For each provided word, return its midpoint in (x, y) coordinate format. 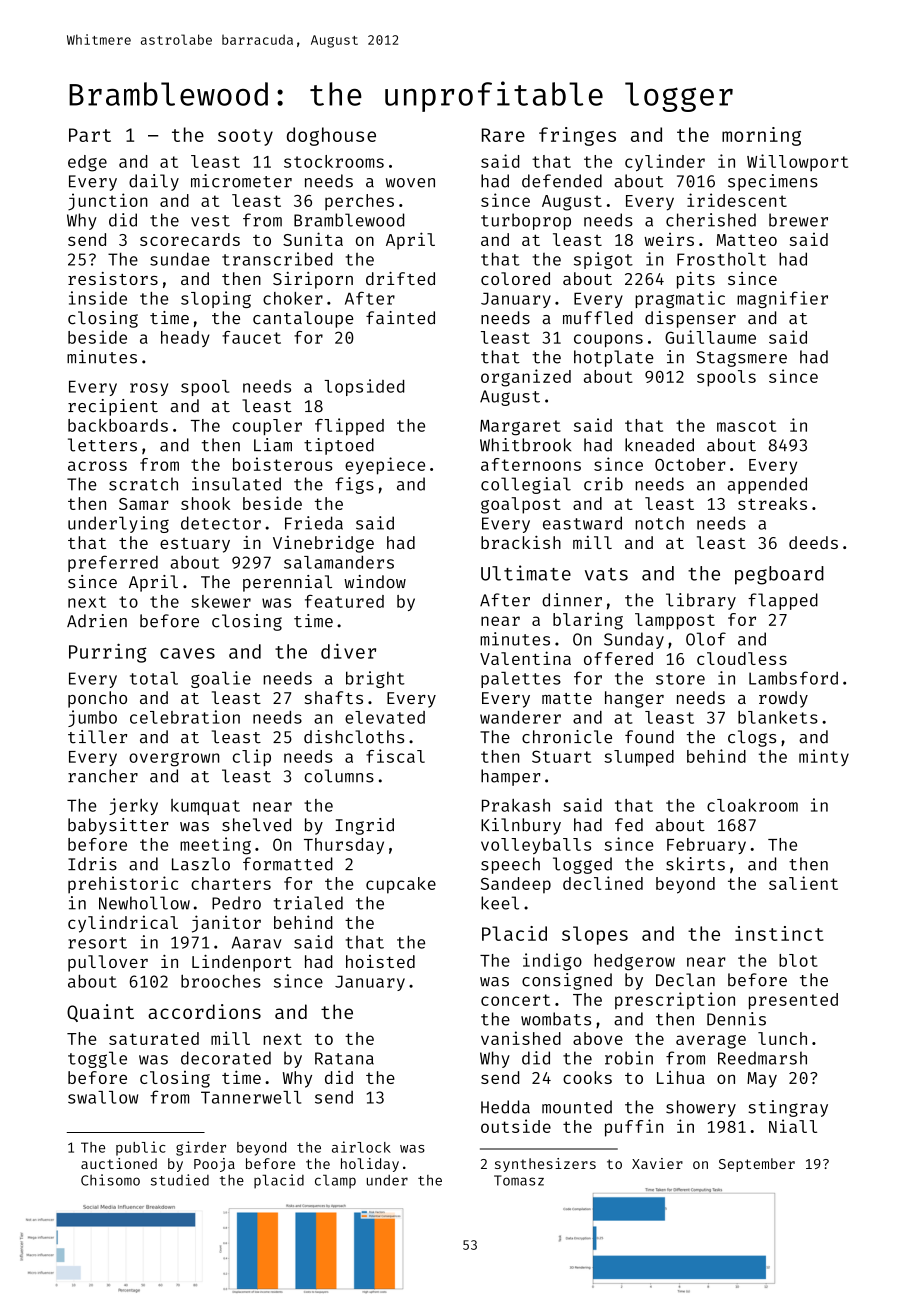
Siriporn (313, 280)
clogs (752, 738)
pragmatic (680, 299)
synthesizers (545, 1165)
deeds (813, 542)
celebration (185, 717)
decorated (226, 1058)
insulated (236, 484)
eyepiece (385, 466)
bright (375, 679)
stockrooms (334, 161)
